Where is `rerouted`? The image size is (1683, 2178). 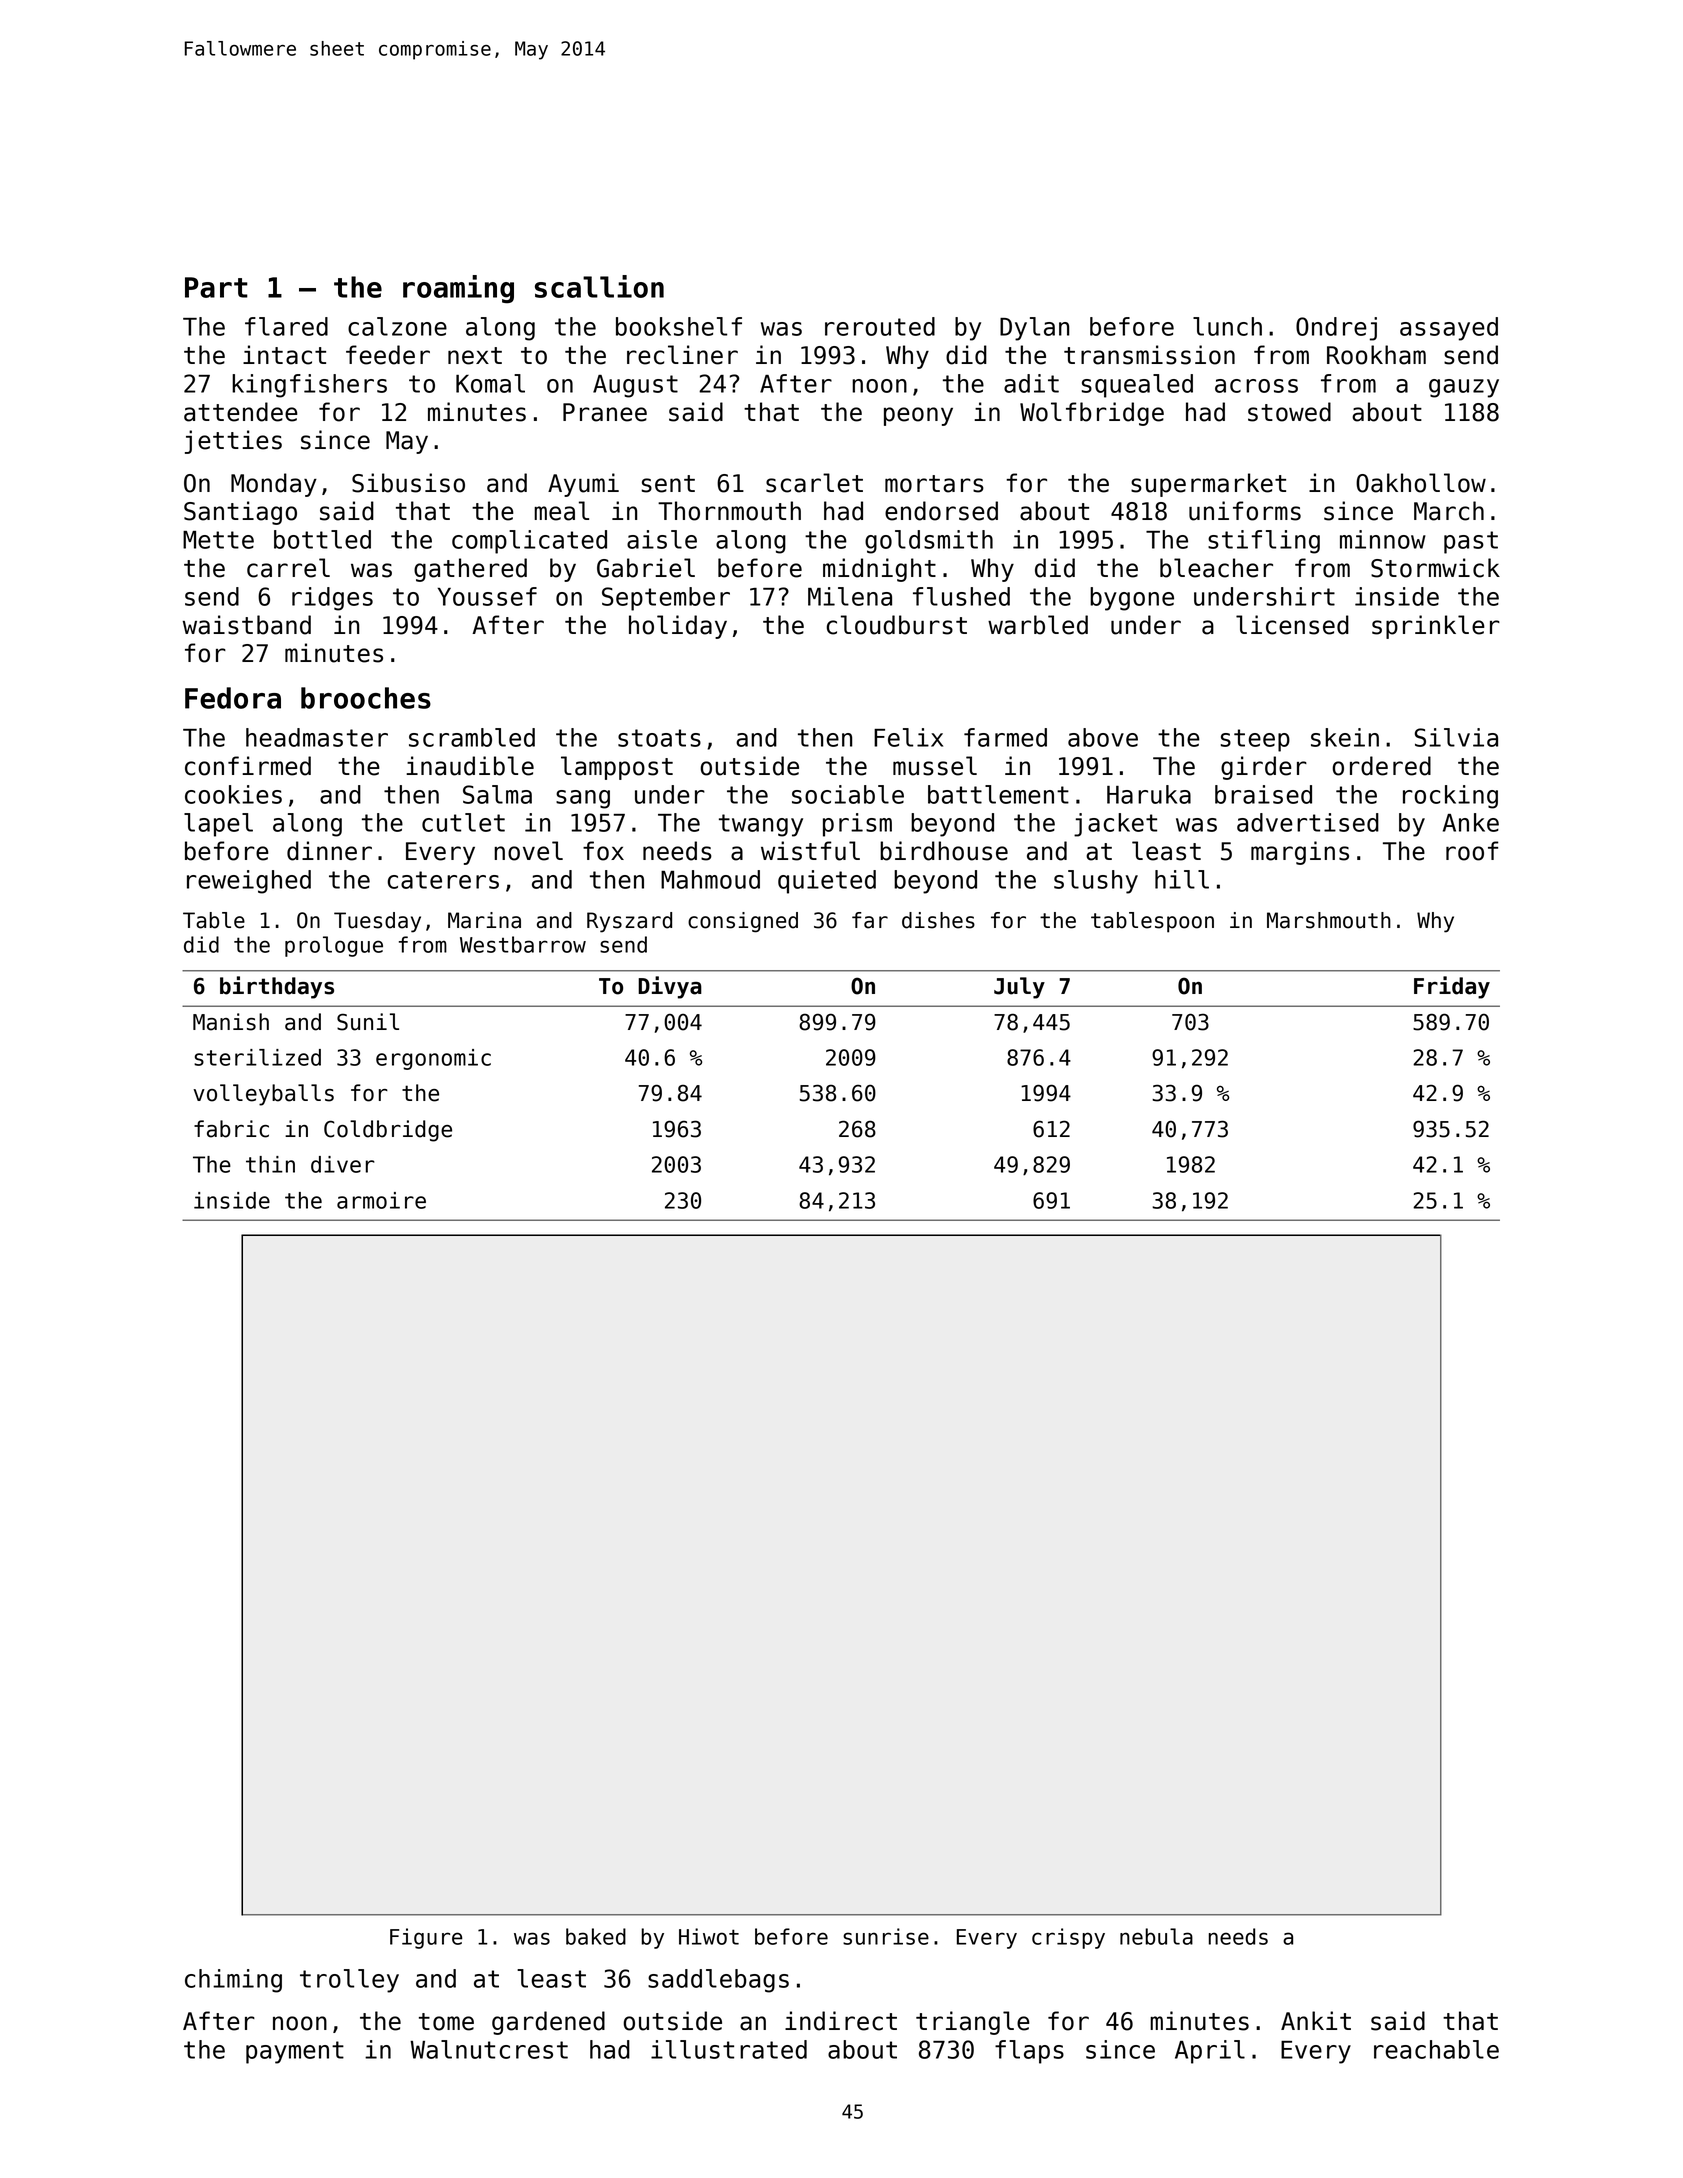 rerouted is located at coordinates (880, 326).
